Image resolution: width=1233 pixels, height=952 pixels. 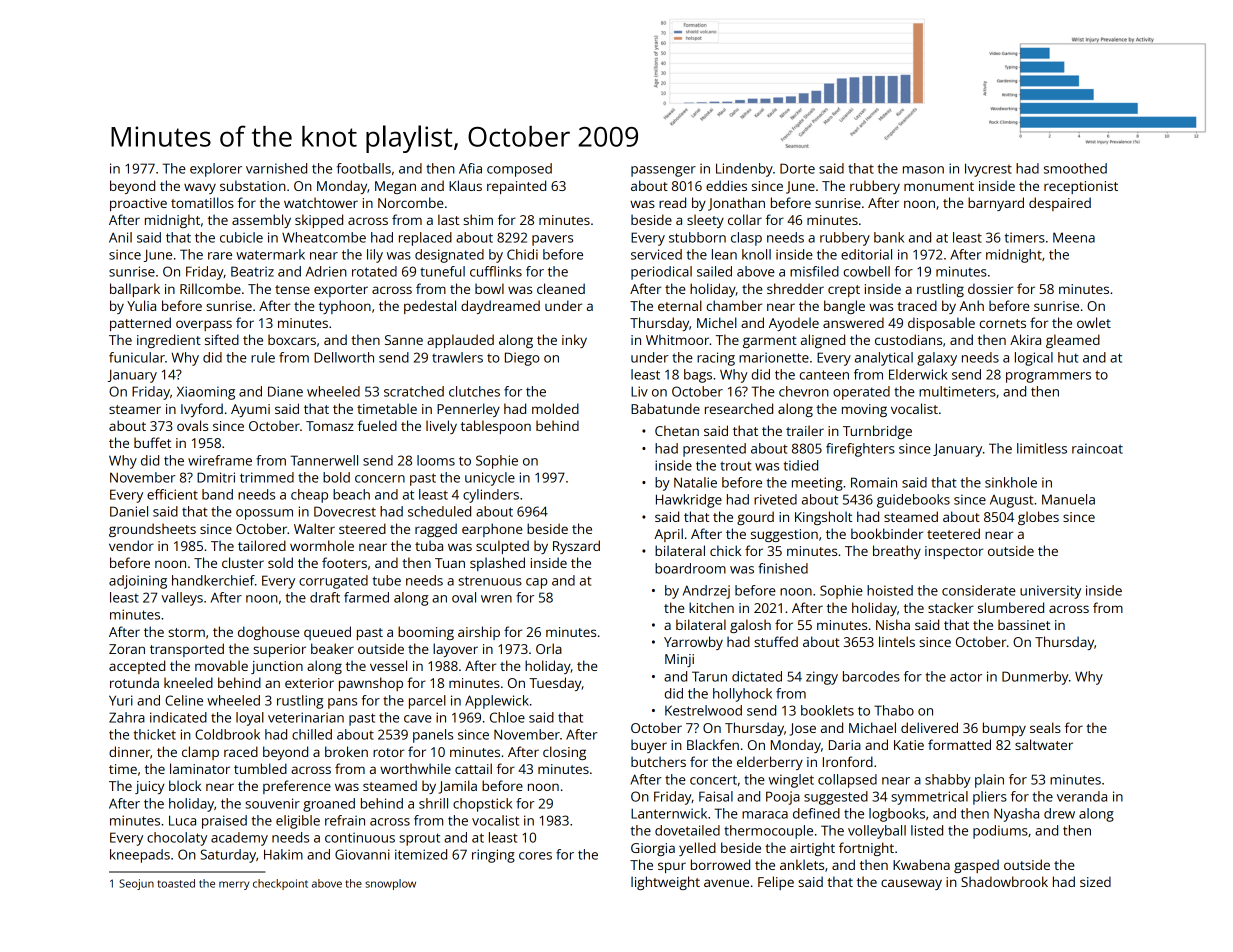 I want to click on Coldbrook, so click(x=227, y=734).
